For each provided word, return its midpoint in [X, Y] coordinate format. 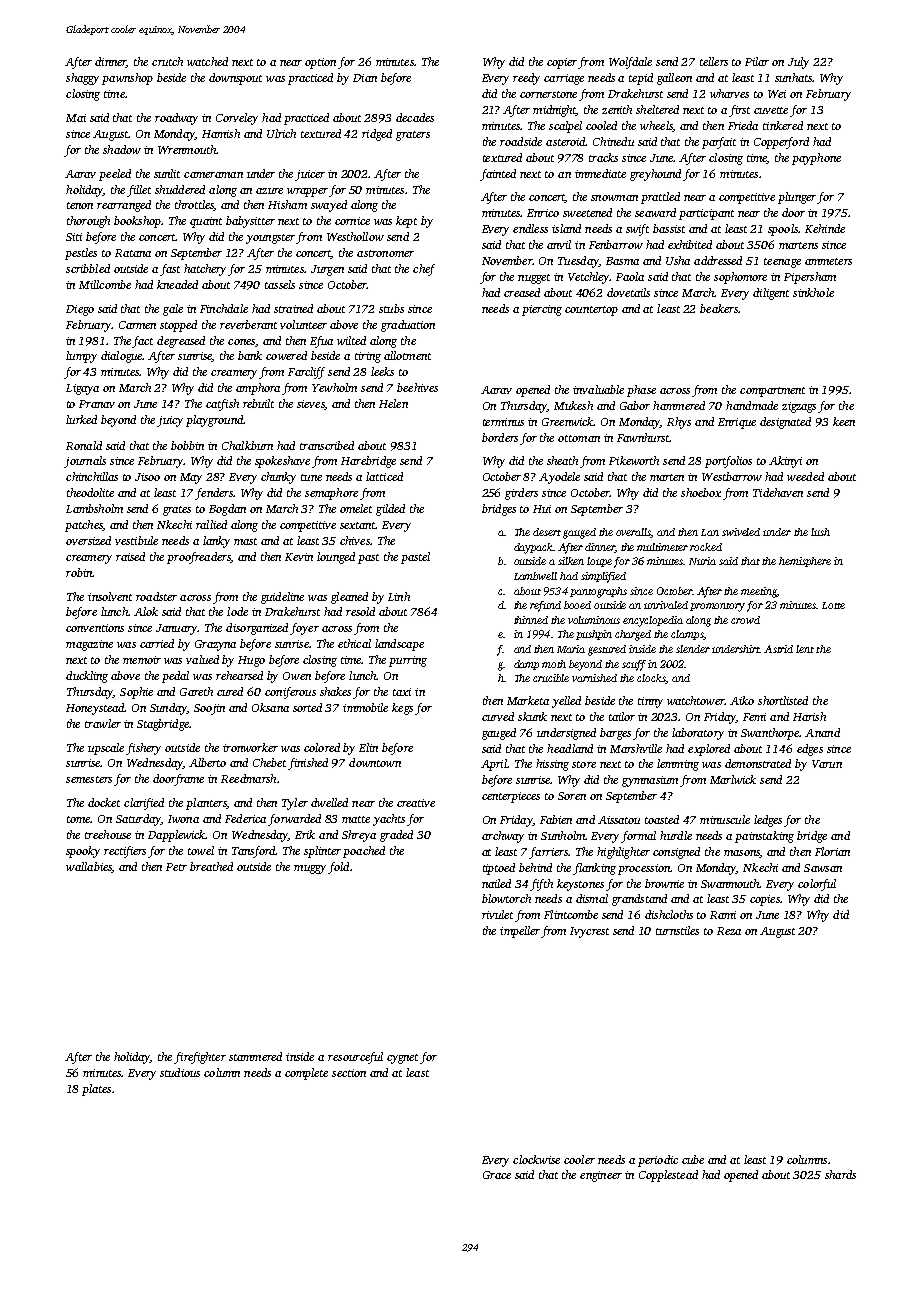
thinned [531, 620]
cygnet [402, 1059]
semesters [89, 779]
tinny [650, 702]
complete [306, 1074]
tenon [80, 205]
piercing [542, 310]
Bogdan [227, 510]
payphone [816, 159]
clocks [651, 678]
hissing [552, 765]
